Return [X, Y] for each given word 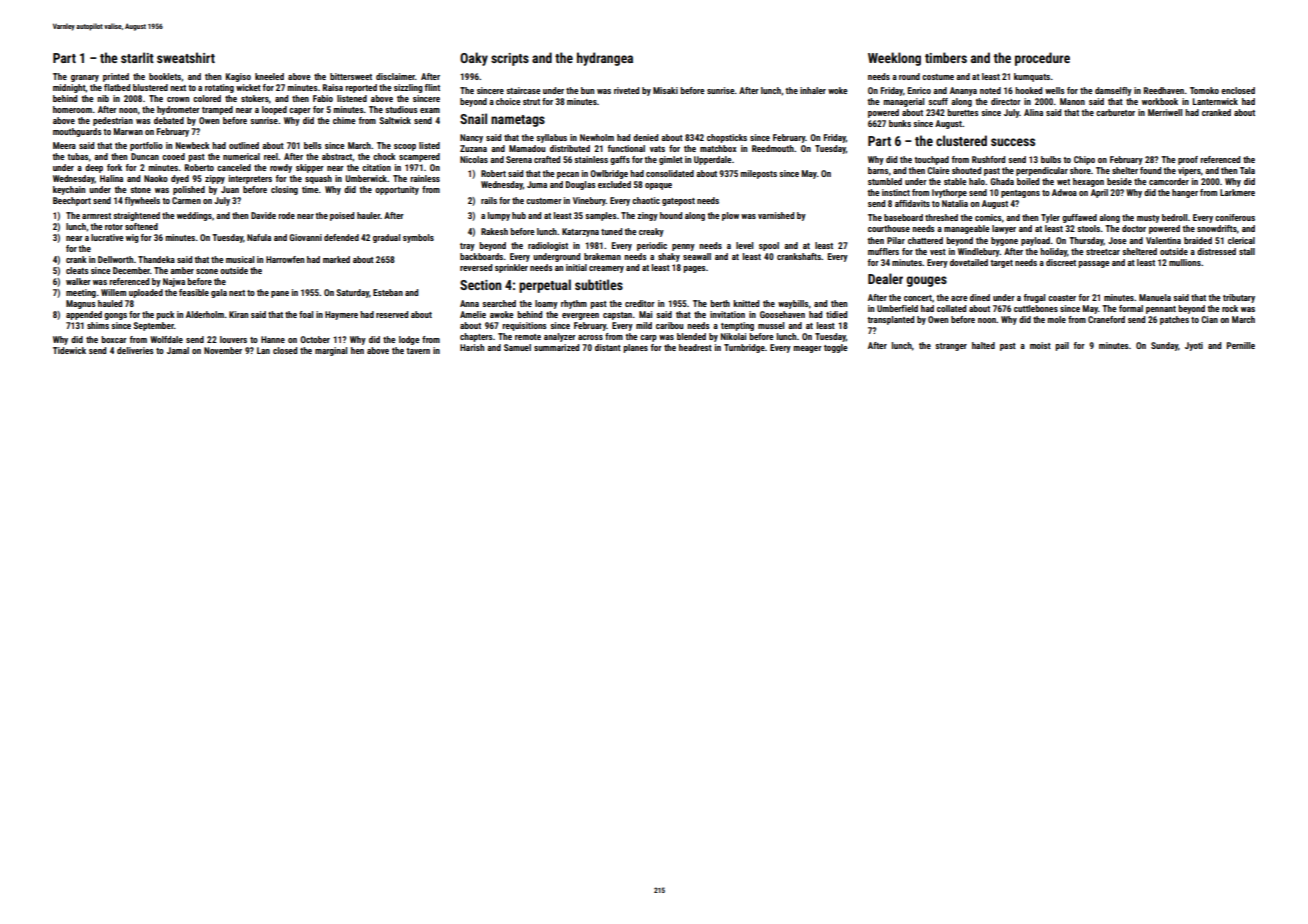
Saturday [352, 293]
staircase [523, 90]
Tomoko [1204, 90]
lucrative [107, 237]
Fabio [323, 98]
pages [694, 269]
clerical [1241, 240]
